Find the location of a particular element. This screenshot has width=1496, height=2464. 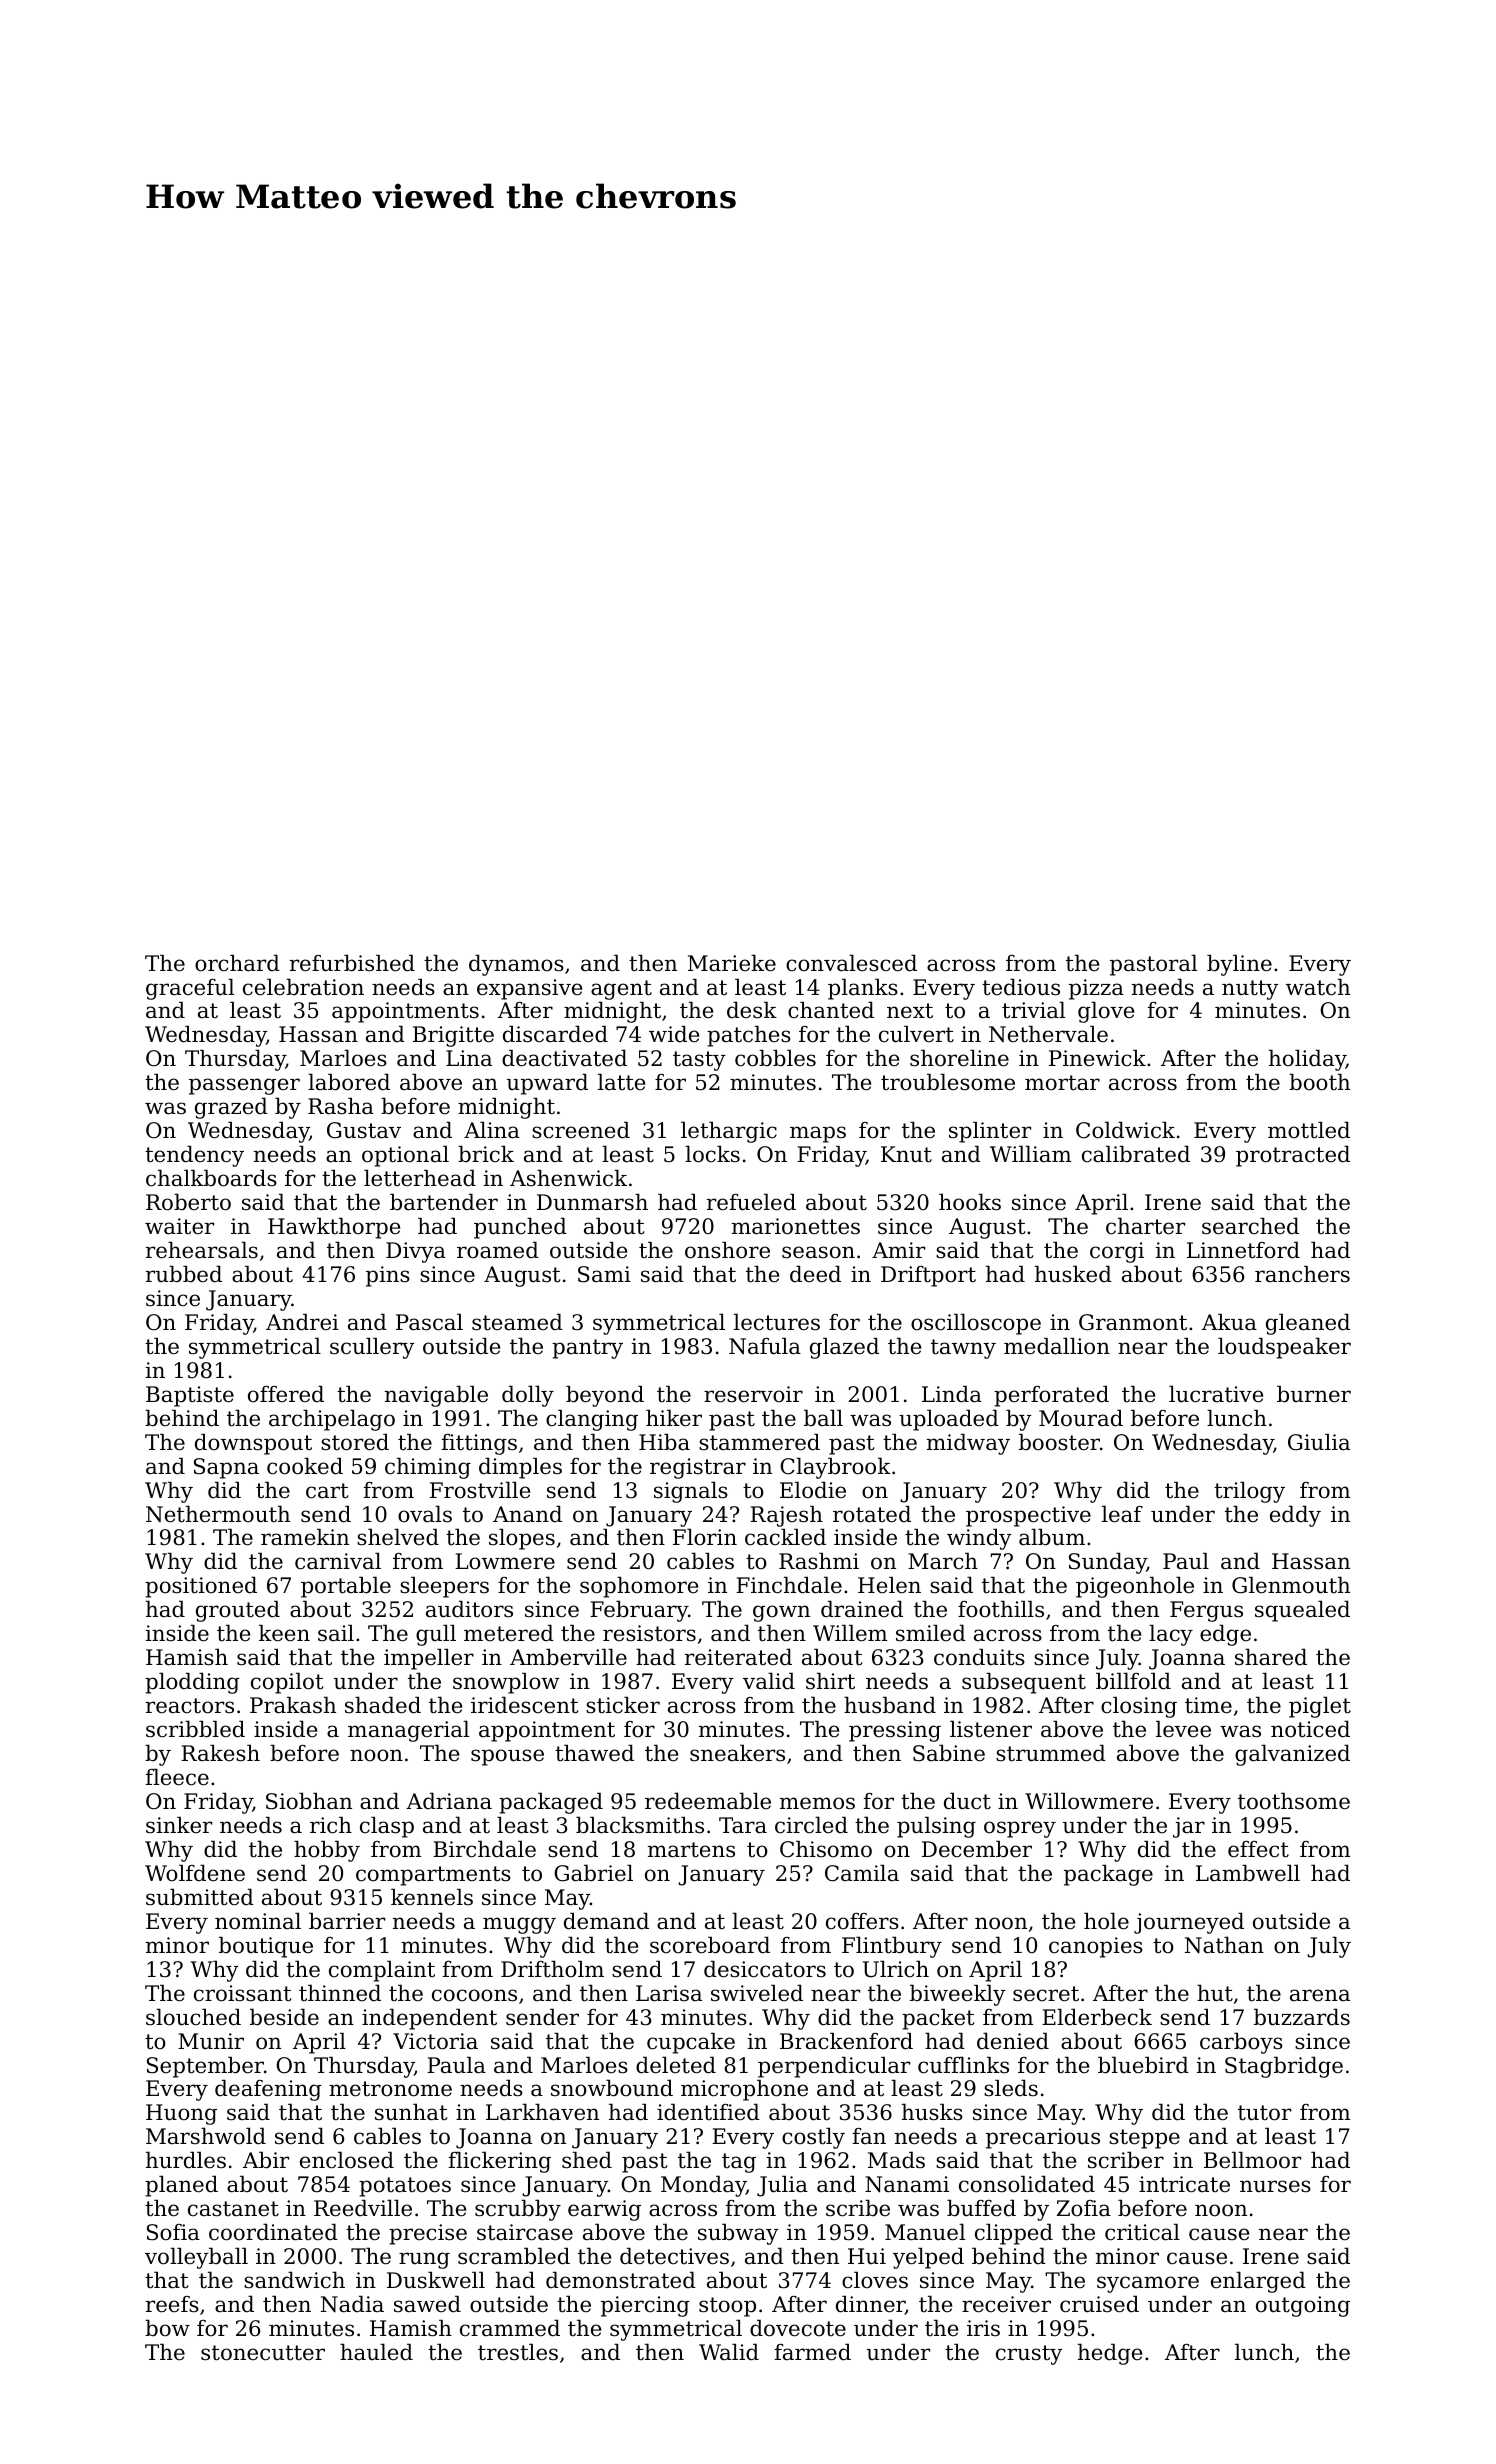

deleted is located at coordinates (676, 2065).
